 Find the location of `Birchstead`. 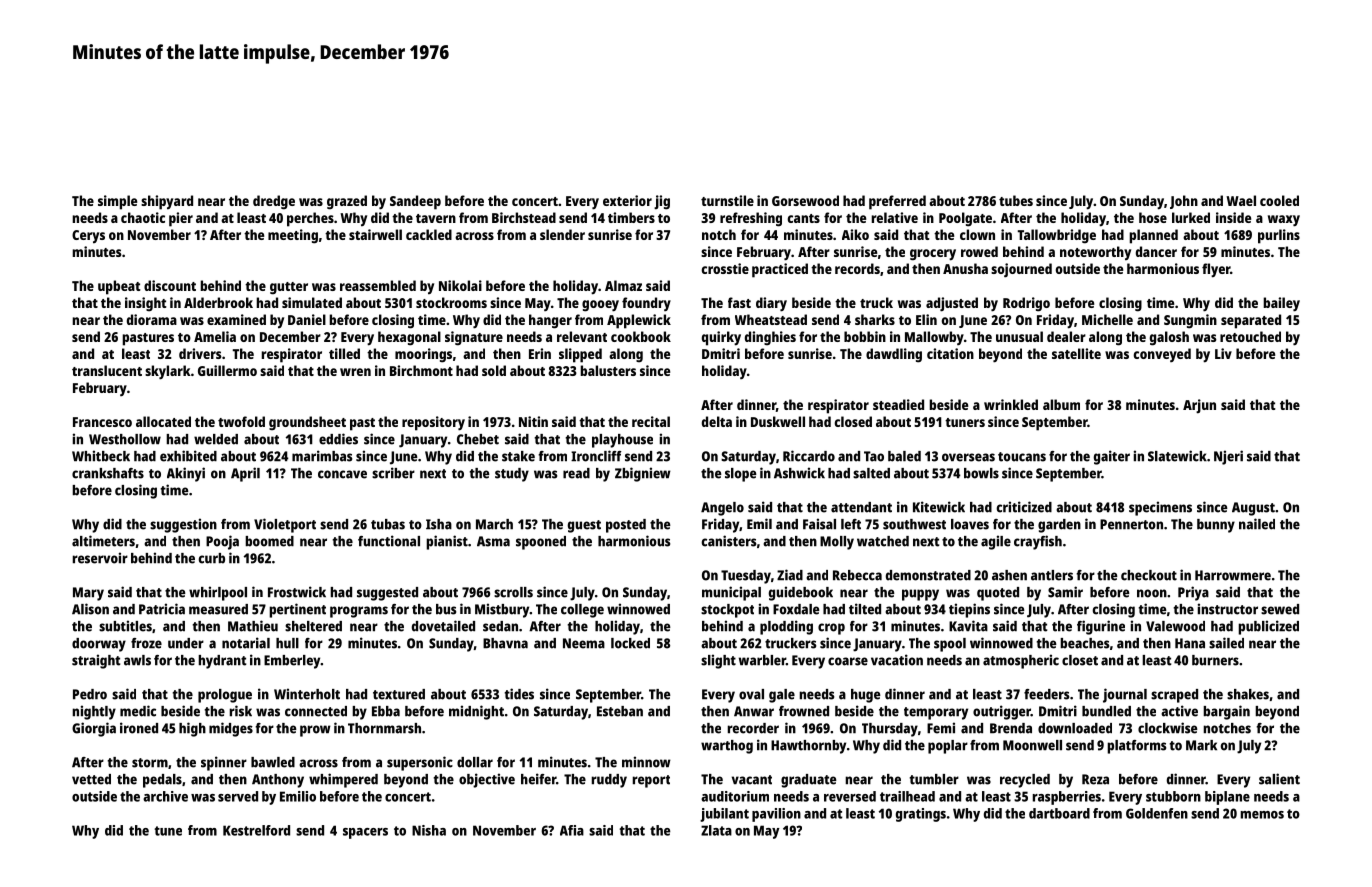

Birchstead is located at coordinates (524, 217).
